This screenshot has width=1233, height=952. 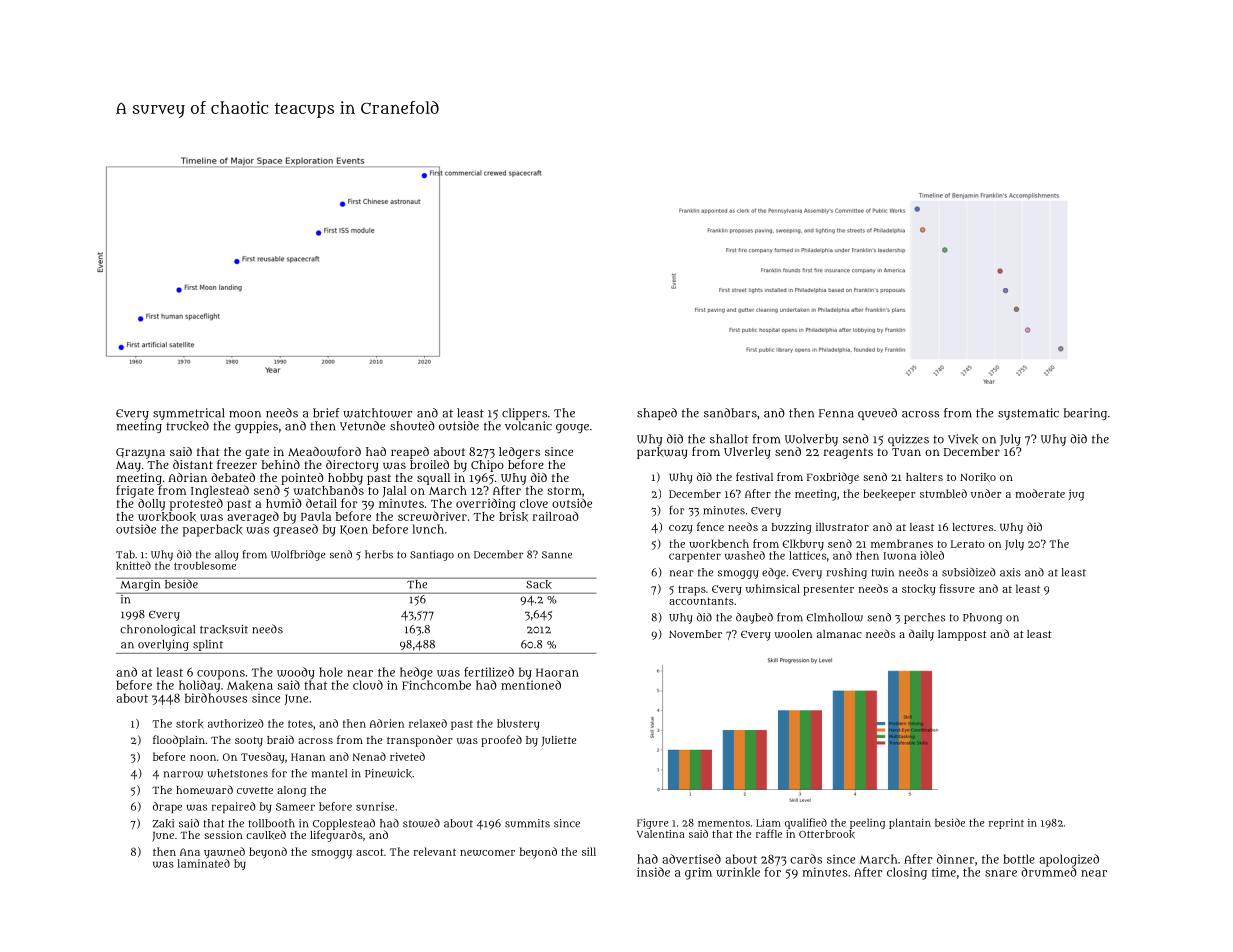 I want to click on symmetrical, so click(x=189, y=414).
